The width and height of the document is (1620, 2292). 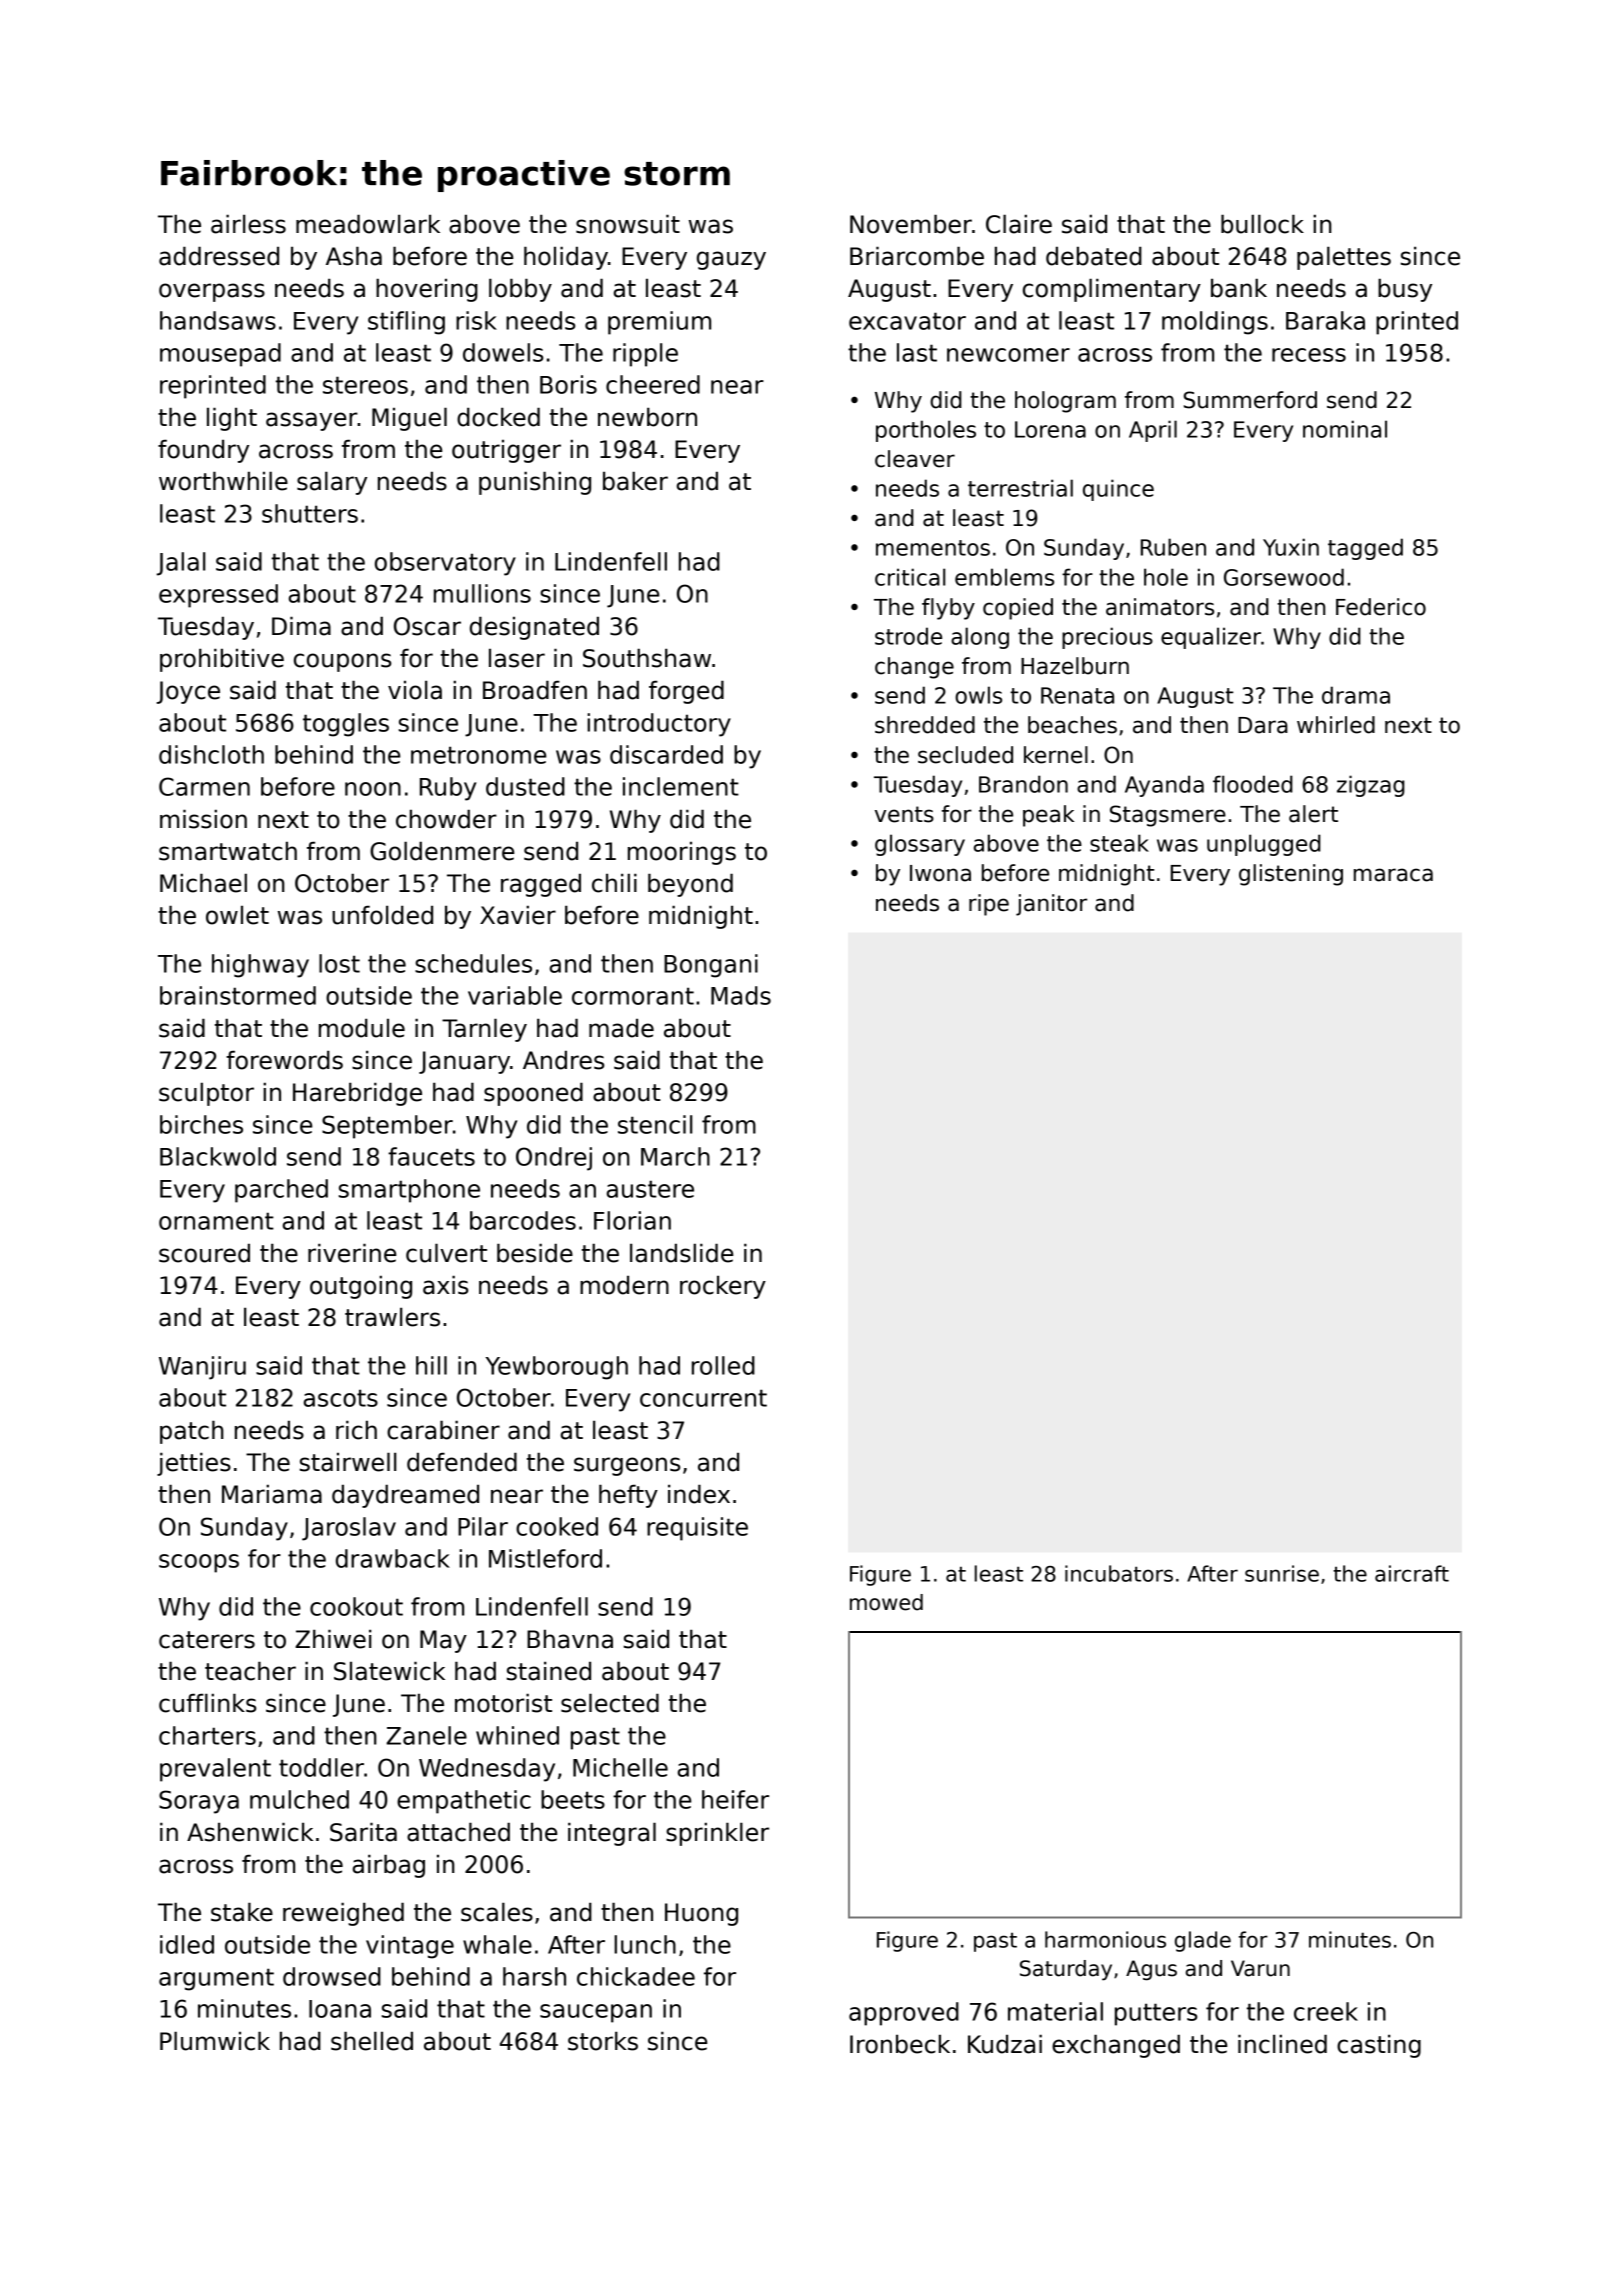 What do you see at coordinates (1118, 490) in the document?
I see `quince` at bounding box center [1118, 490].
